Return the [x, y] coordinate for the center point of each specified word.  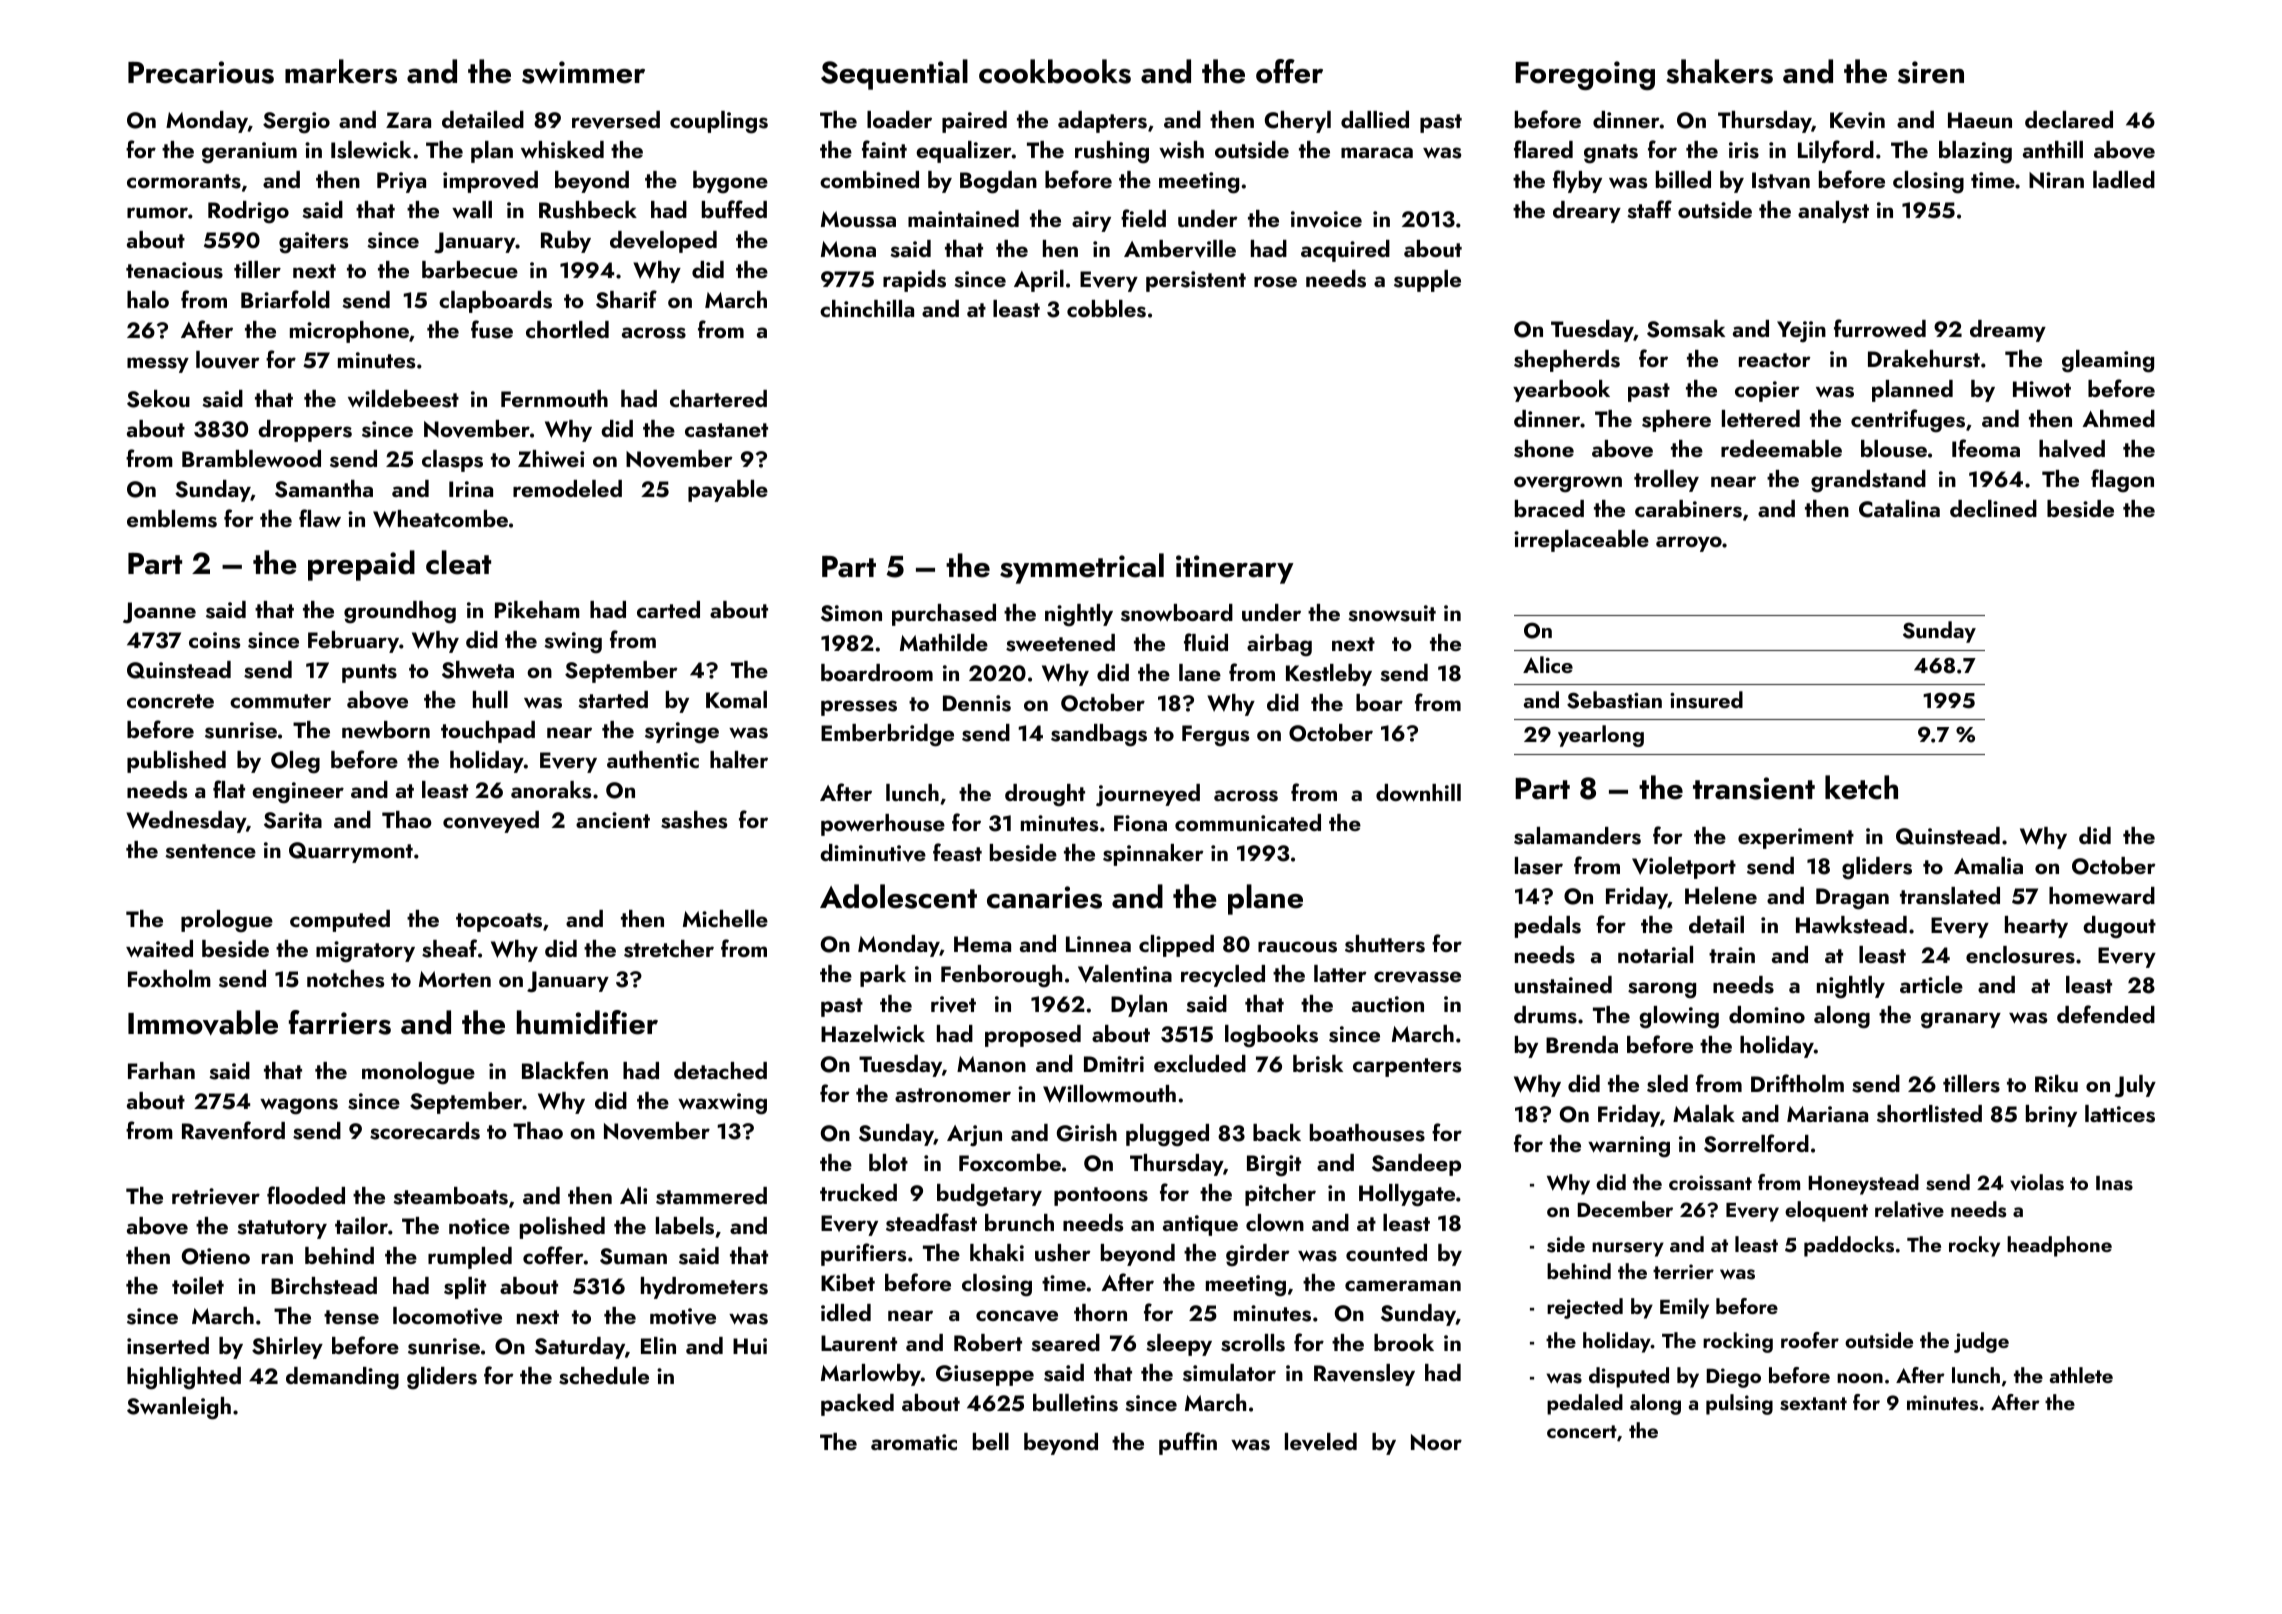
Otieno [216, 1256]
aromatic [914, 1442]
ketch [1861, 787]
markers [341, 71]
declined [1993, 508]
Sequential [894, 74]
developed [663, 242]
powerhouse [883, 825]
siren [1931, 72]
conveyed [491, 822]
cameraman [1403, 1285]
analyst [1833, 212]
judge [1981, 1342]
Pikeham [537, 609]
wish [1181, 150]
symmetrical [1082, 568]
